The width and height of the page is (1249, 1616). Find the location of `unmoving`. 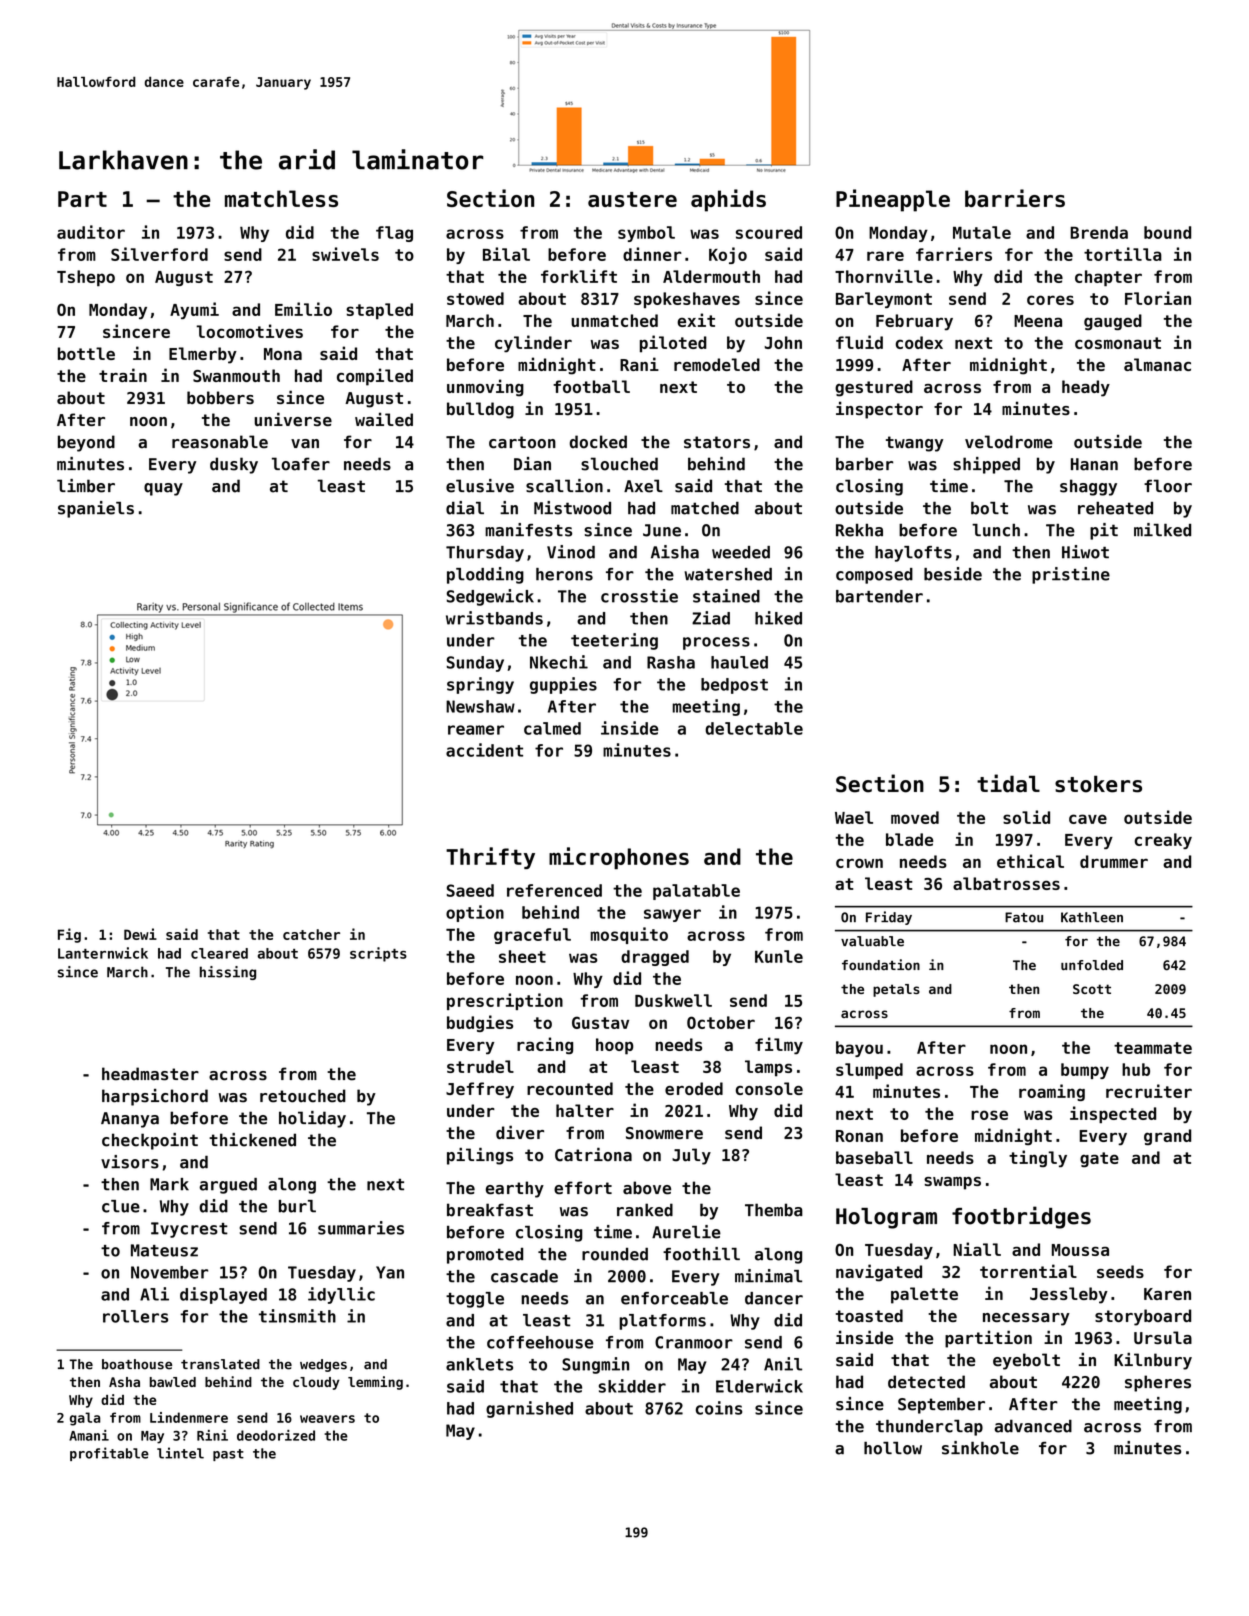

unmoving is located at coordinates (485, 388).
